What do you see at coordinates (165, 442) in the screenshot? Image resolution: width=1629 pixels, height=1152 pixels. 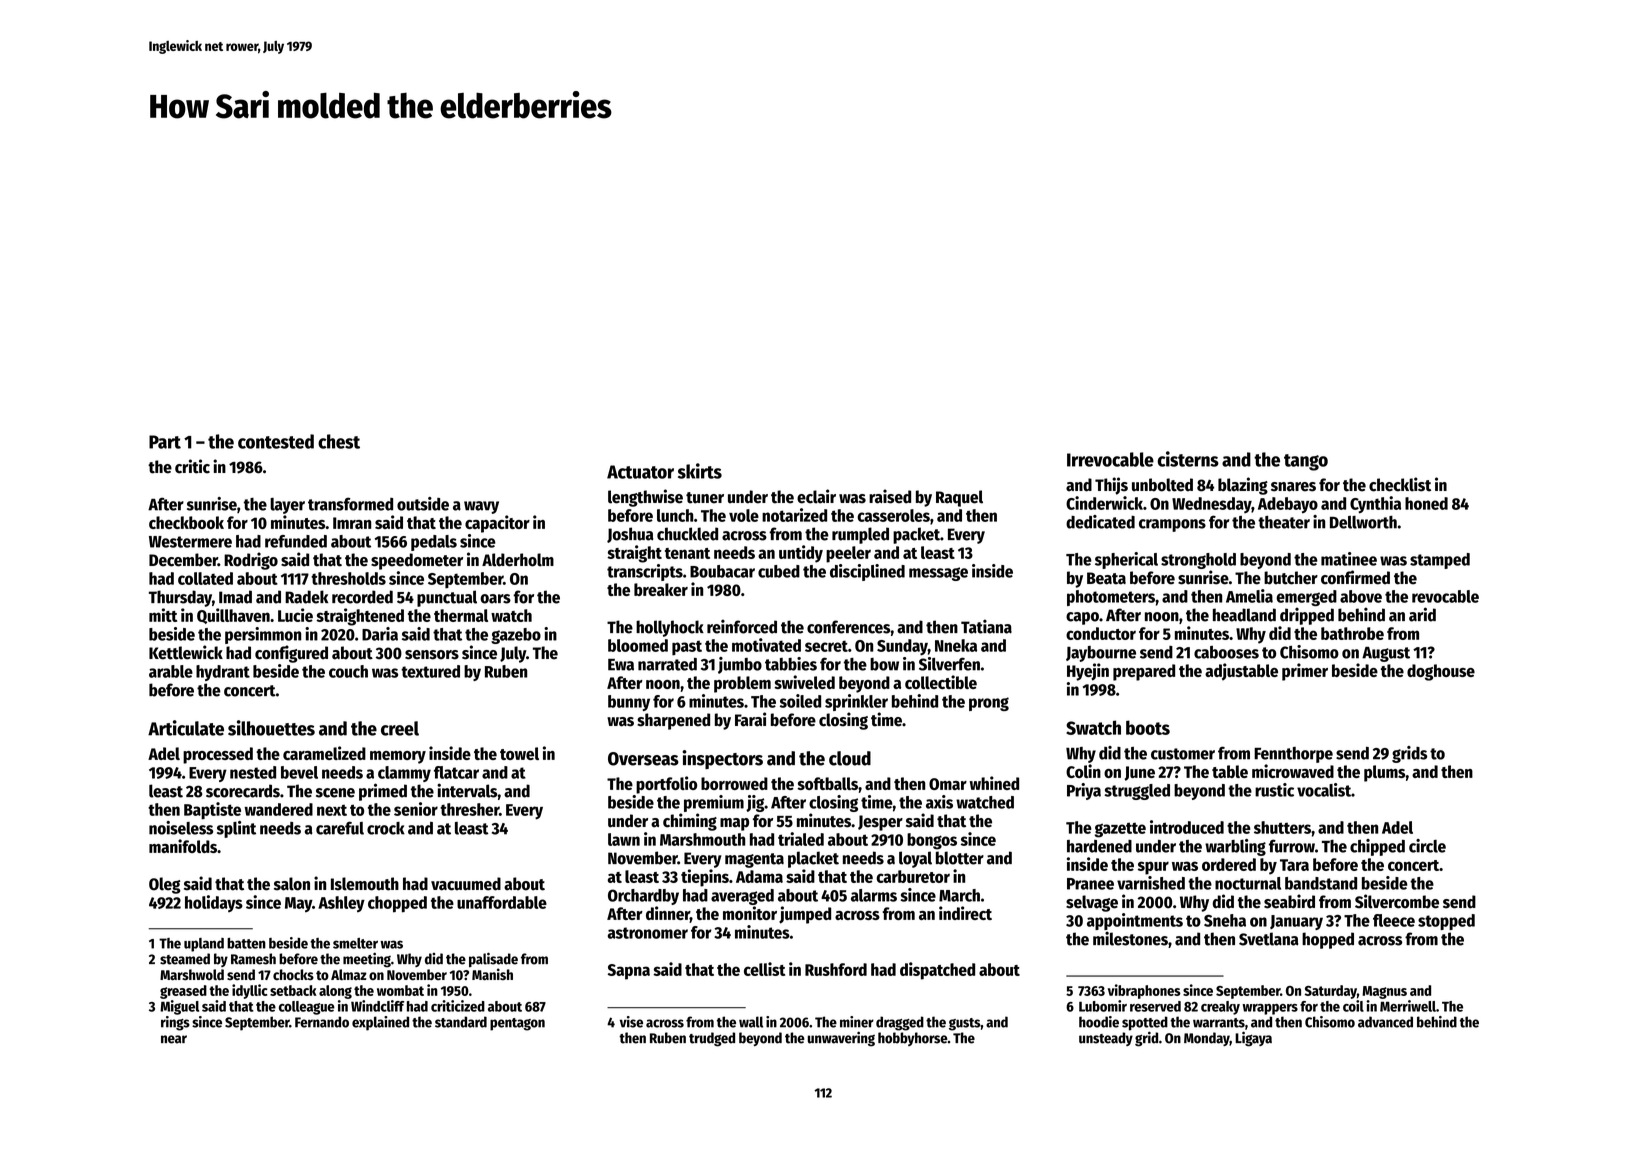 I see `Part` at bounding box center [165, 442].
